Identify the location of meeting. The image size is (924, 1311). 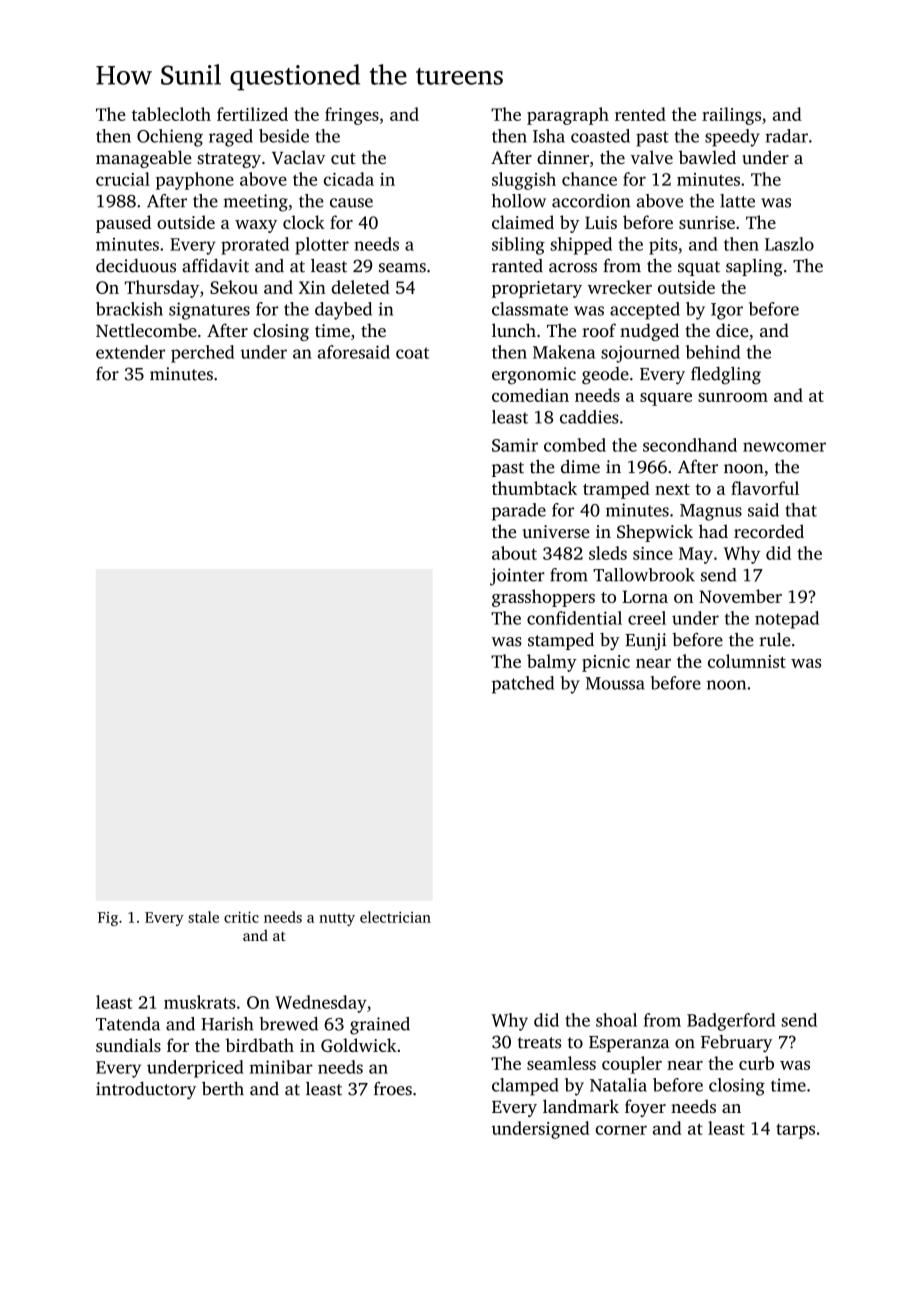
(256, 203).
